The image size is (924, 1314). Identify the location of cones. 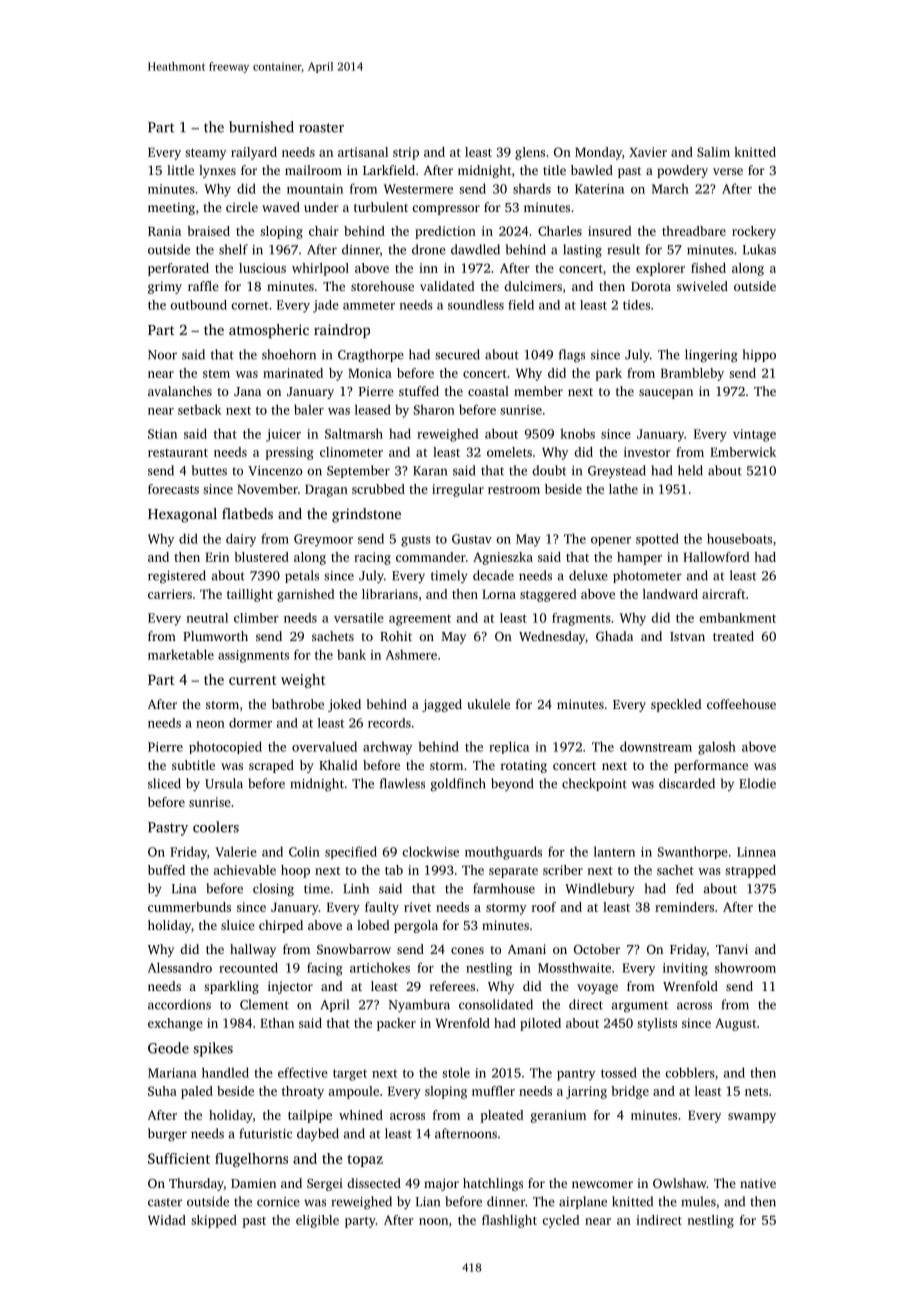
(467, 950).
